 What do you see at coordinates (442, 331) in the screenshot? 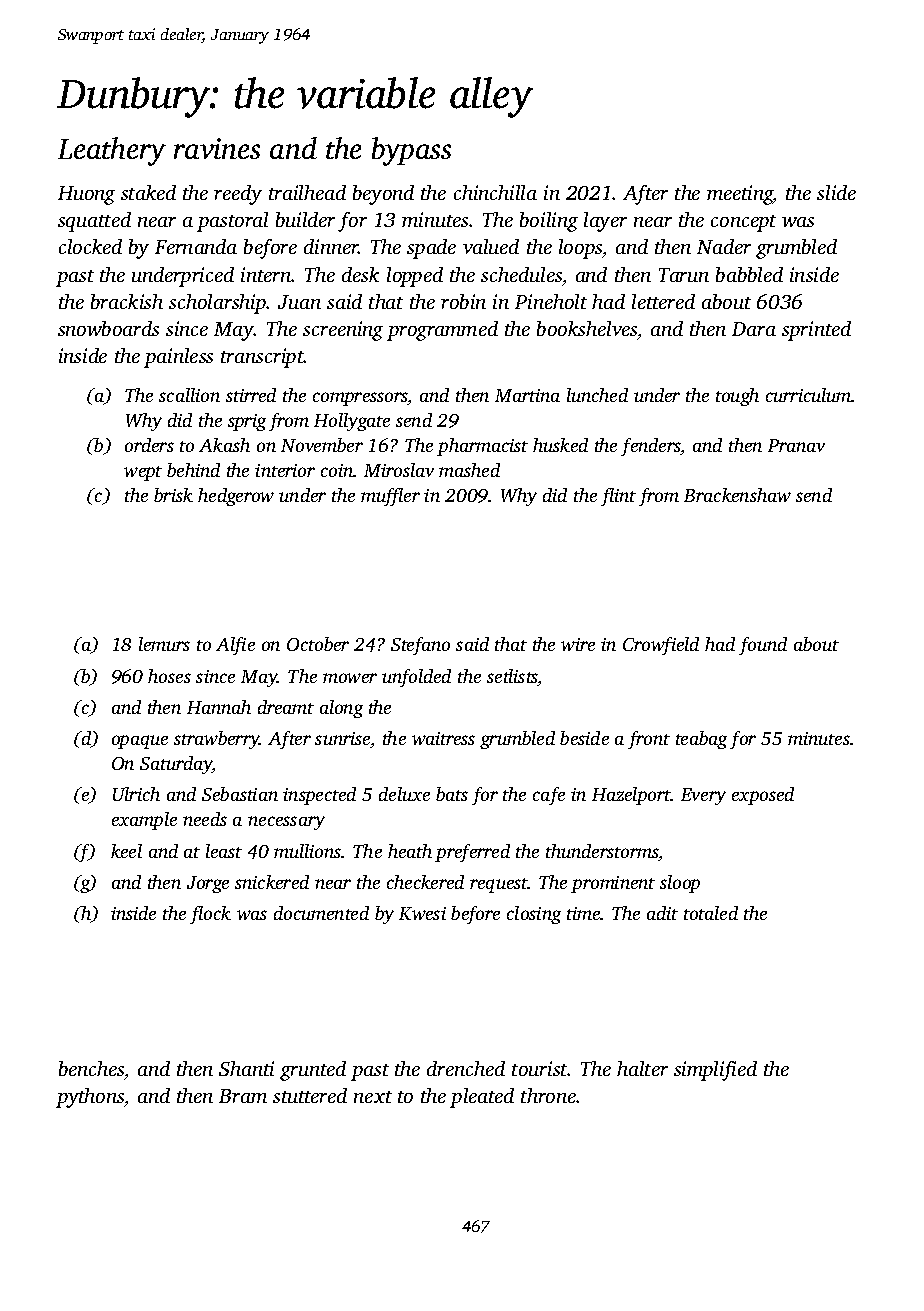
I see `programmed` at bounding box center [442, 331].
